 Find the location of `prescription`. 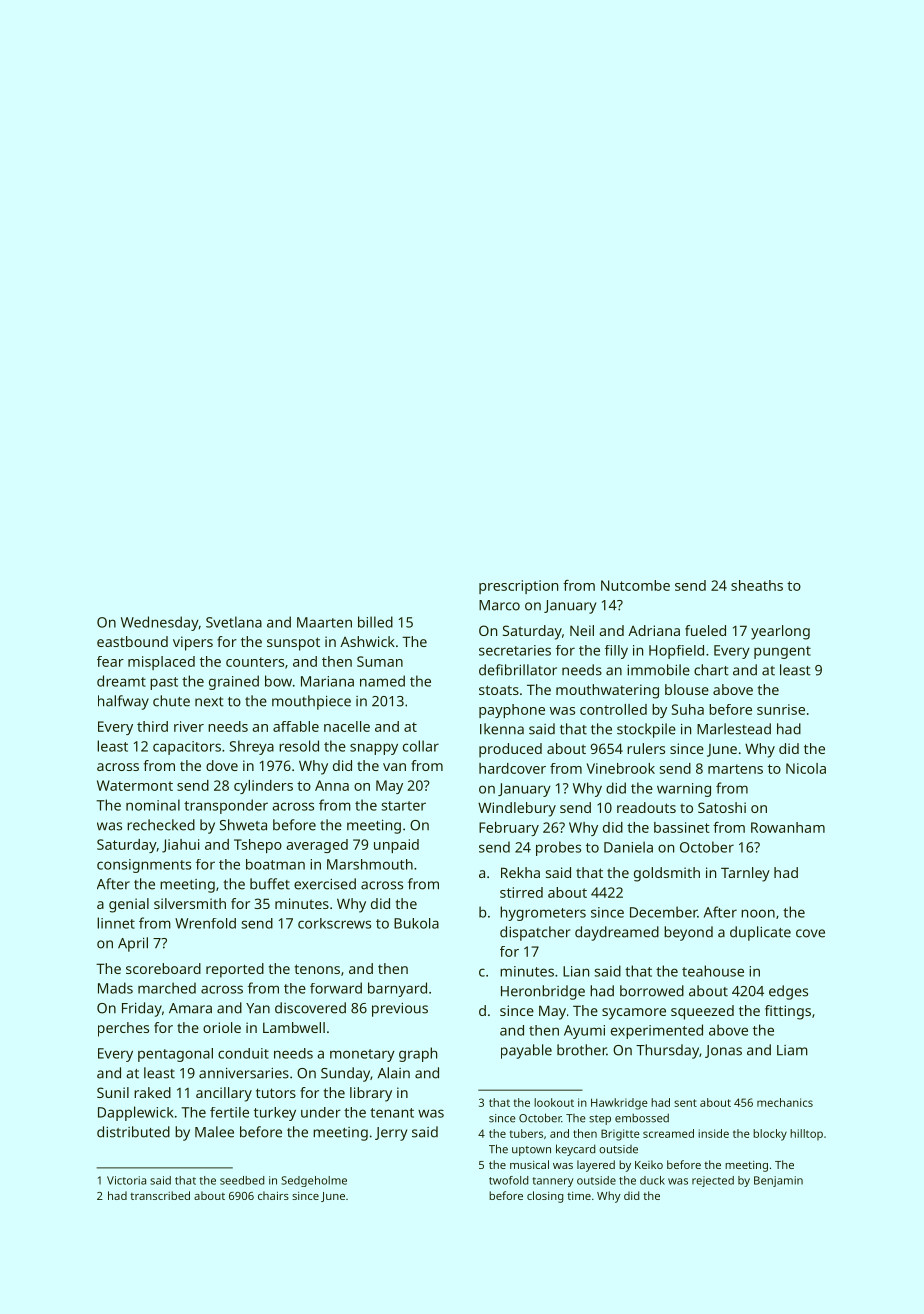

prescription is located at coordinates (518, 587).
